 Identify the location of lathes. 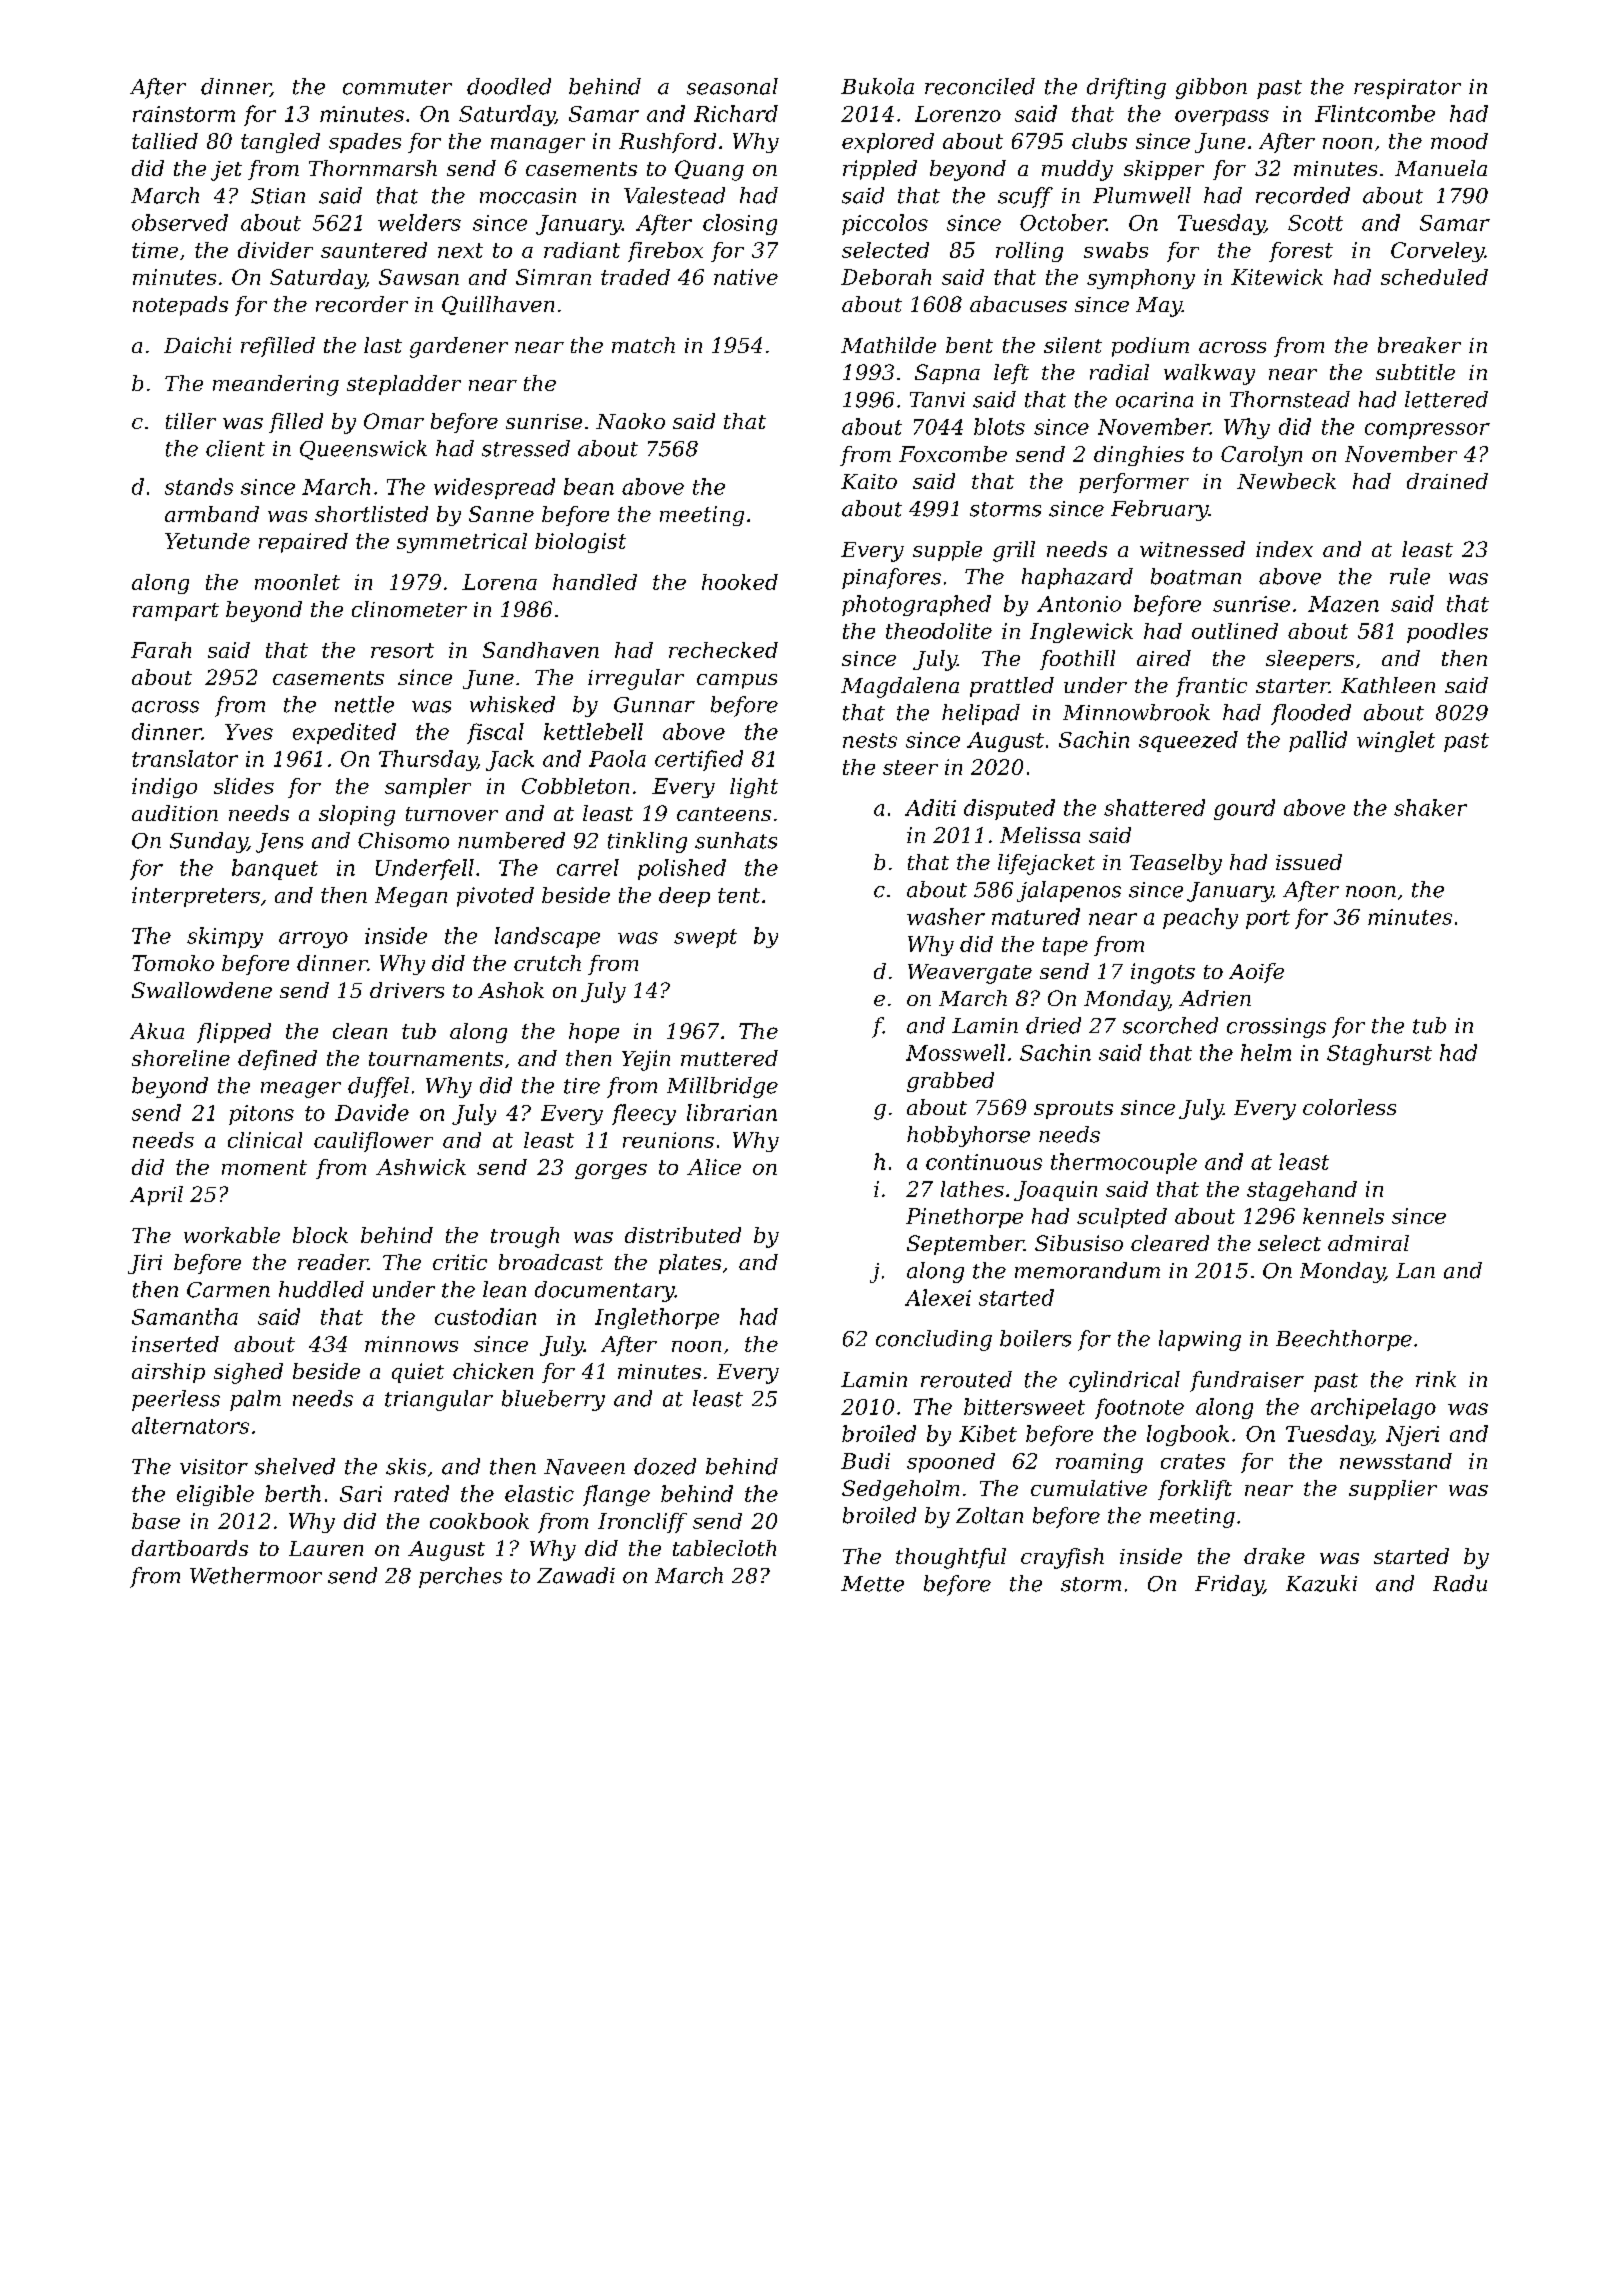
(972, 1189).
